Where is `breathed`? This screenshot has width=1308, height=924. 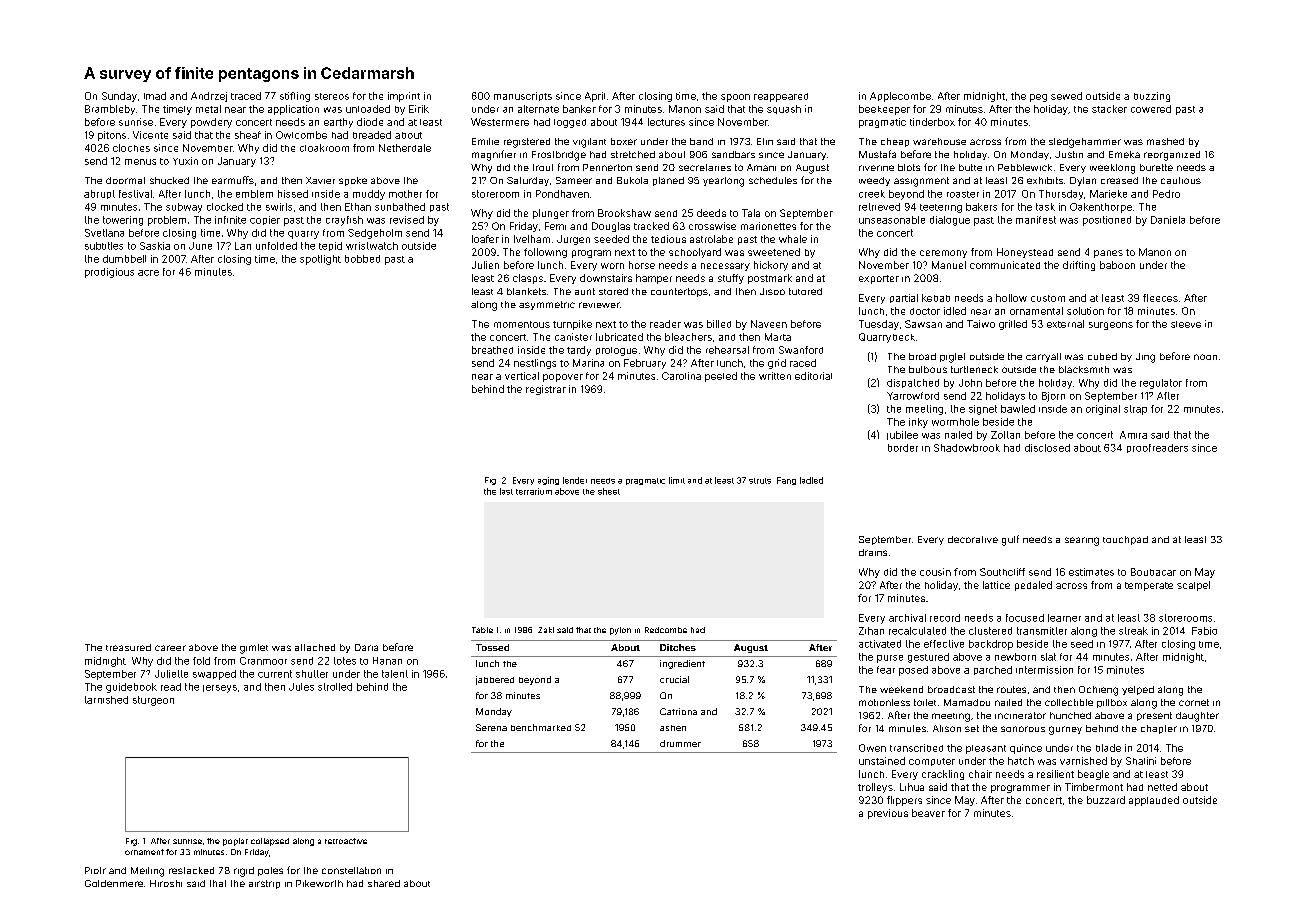 breathed is located at coordinates (492, 350).
